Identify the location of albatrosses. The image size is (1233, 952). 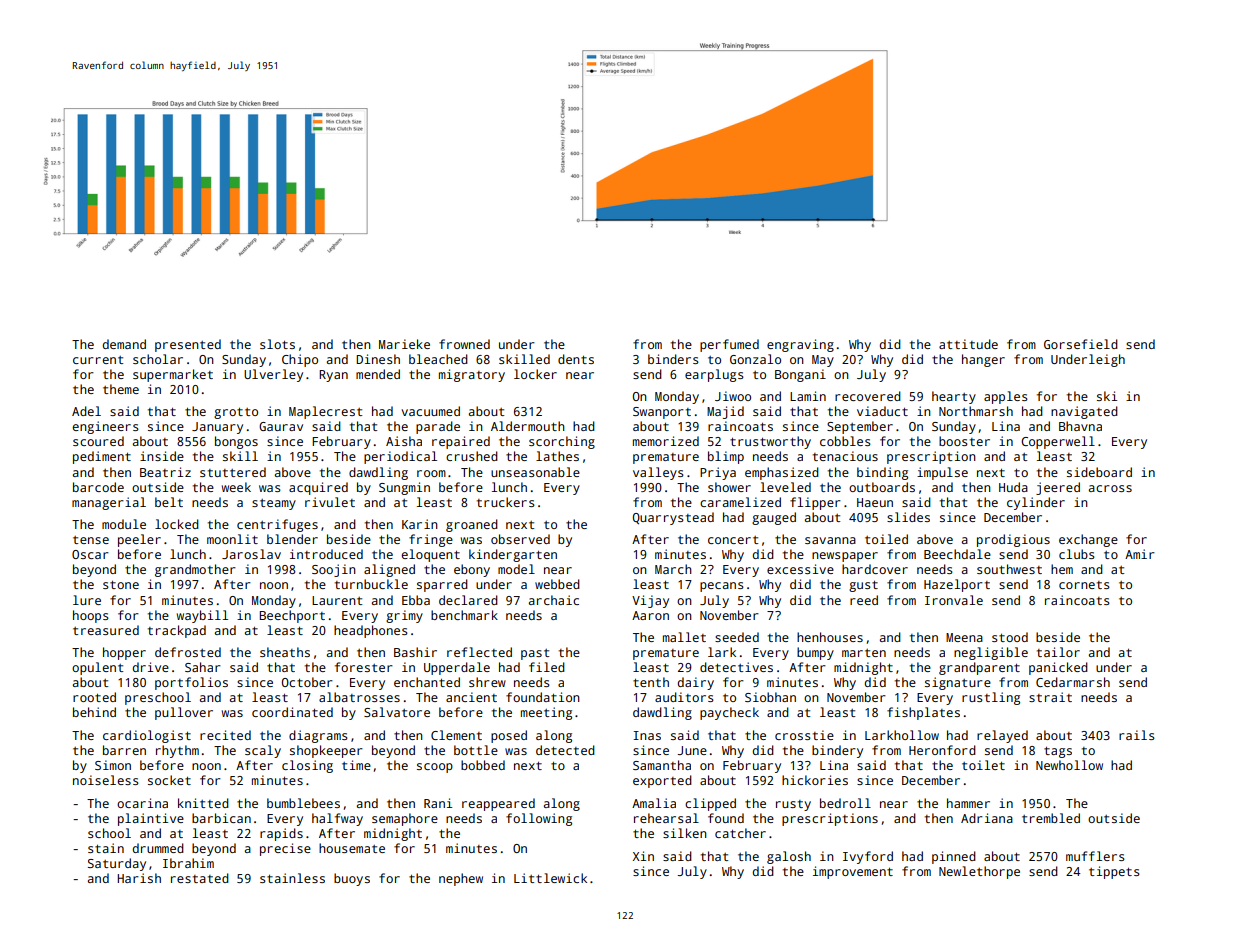
(359, 697).
